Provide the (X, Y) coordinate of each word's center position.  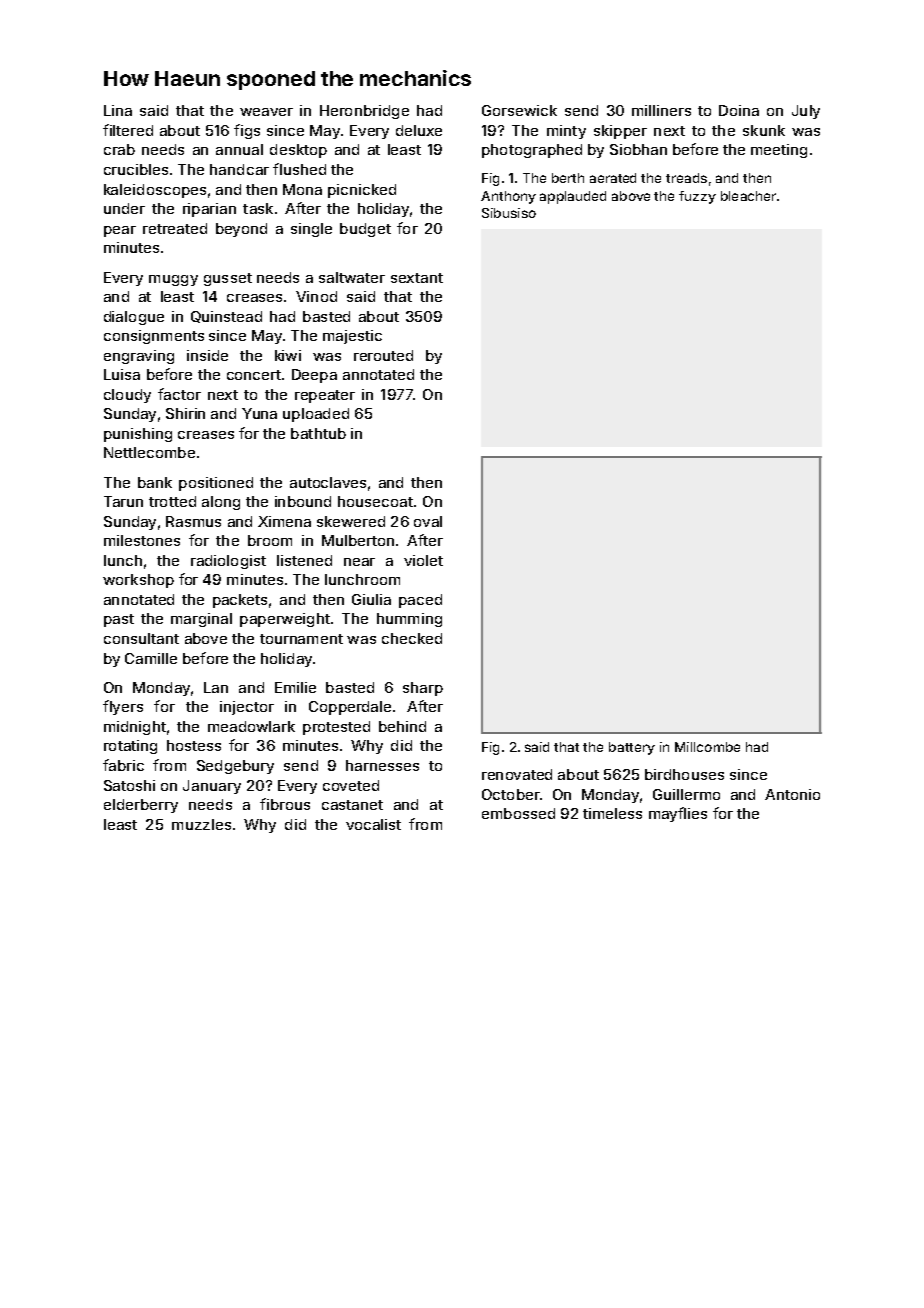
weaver (266, 112)
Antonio (792, 794)
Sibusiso (509, 213)
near (359, 562)
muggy (173, 280)
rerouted (383, 355)
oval (428, 521)
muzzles (201, 824)
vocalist (373, 824)
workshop (138, 581)
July (806, 112)
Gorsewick (519, 110)
